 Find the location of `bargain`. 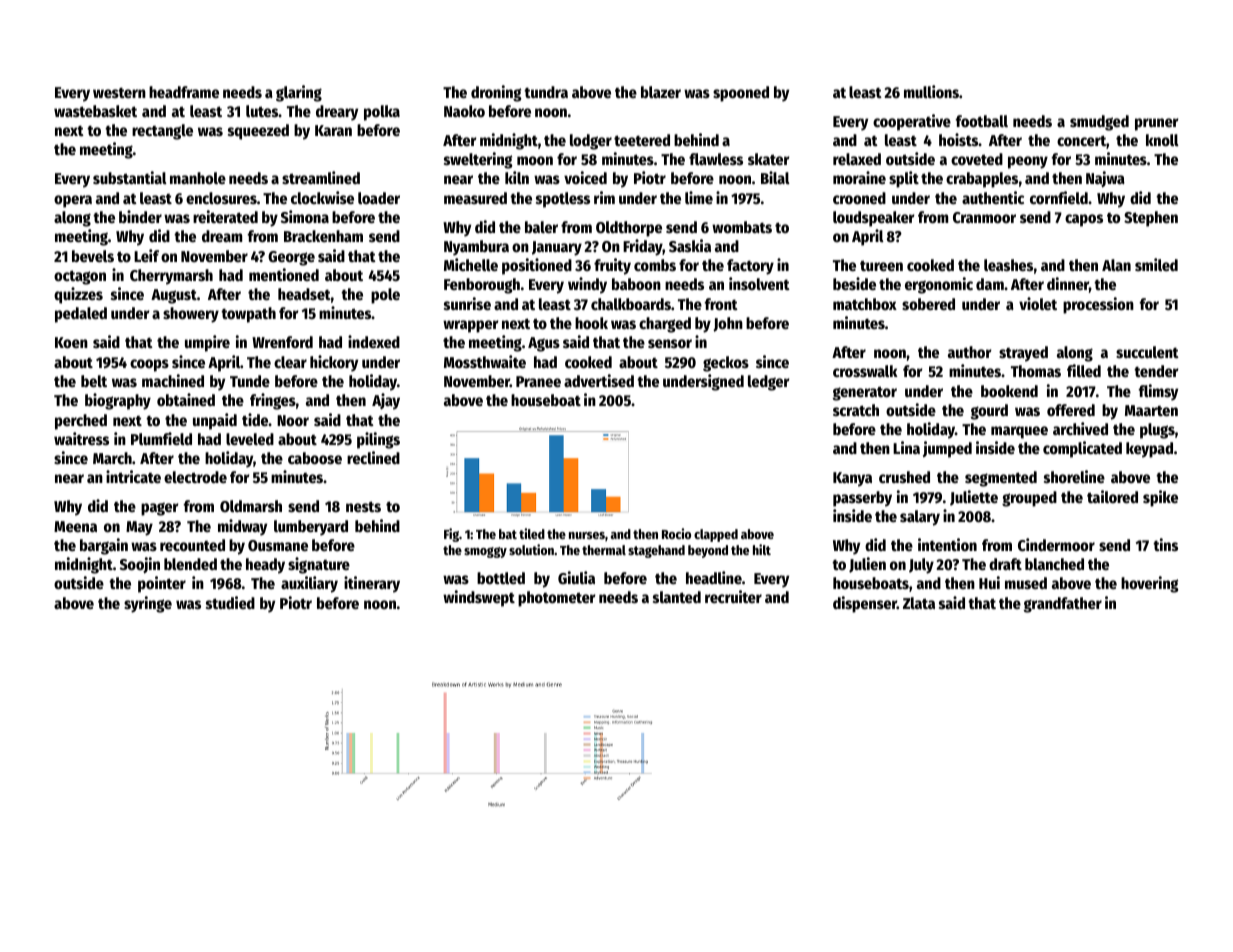

bargain is located at coordinates (104, 546).
